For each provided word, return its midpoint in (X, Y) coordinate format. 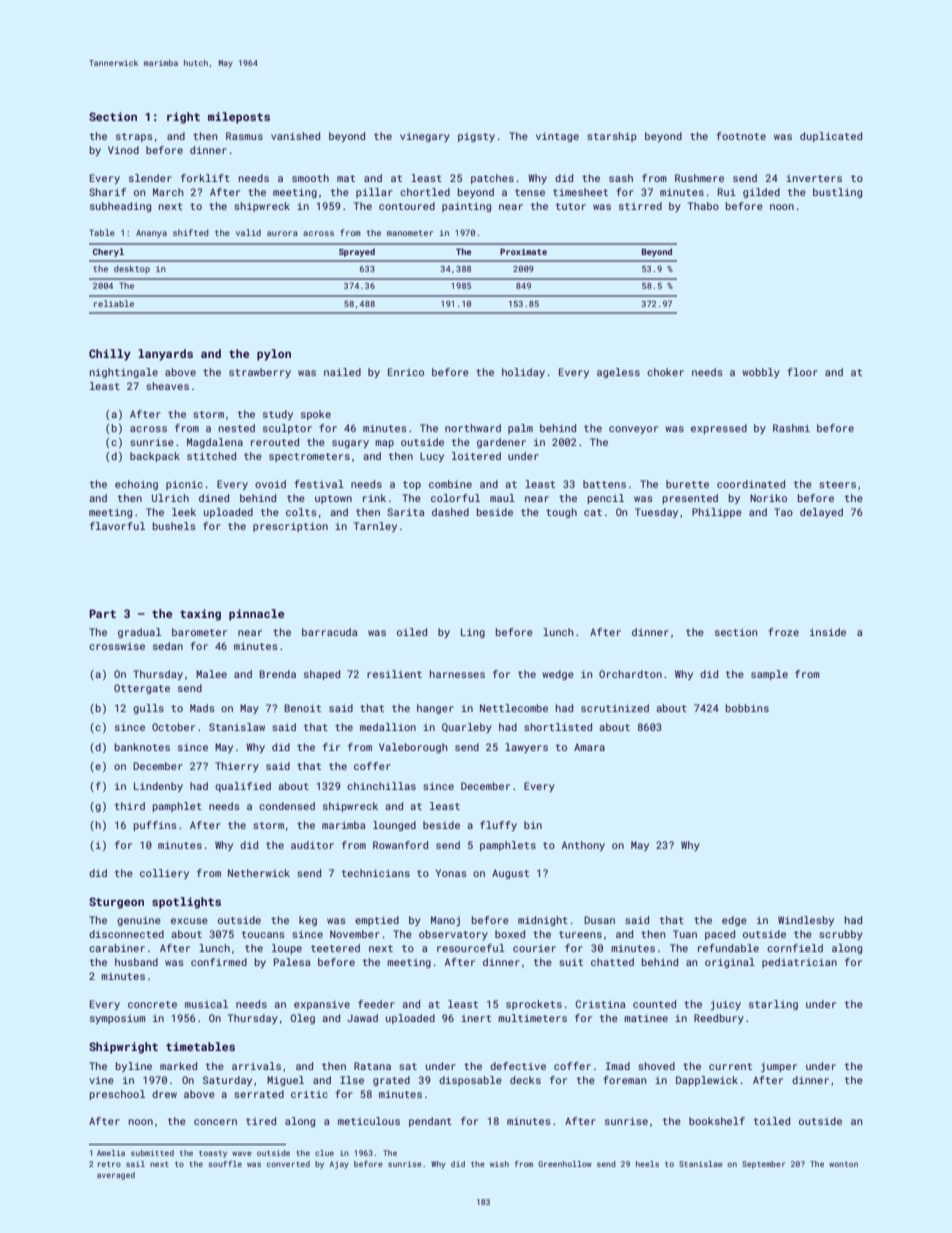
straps (134, 137)
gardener (501, 443)
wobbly (761, 373)
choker (665, 372)
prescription (290, 527)
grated (391, 1081)
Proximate (523, 251)
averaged (116, 1176)
